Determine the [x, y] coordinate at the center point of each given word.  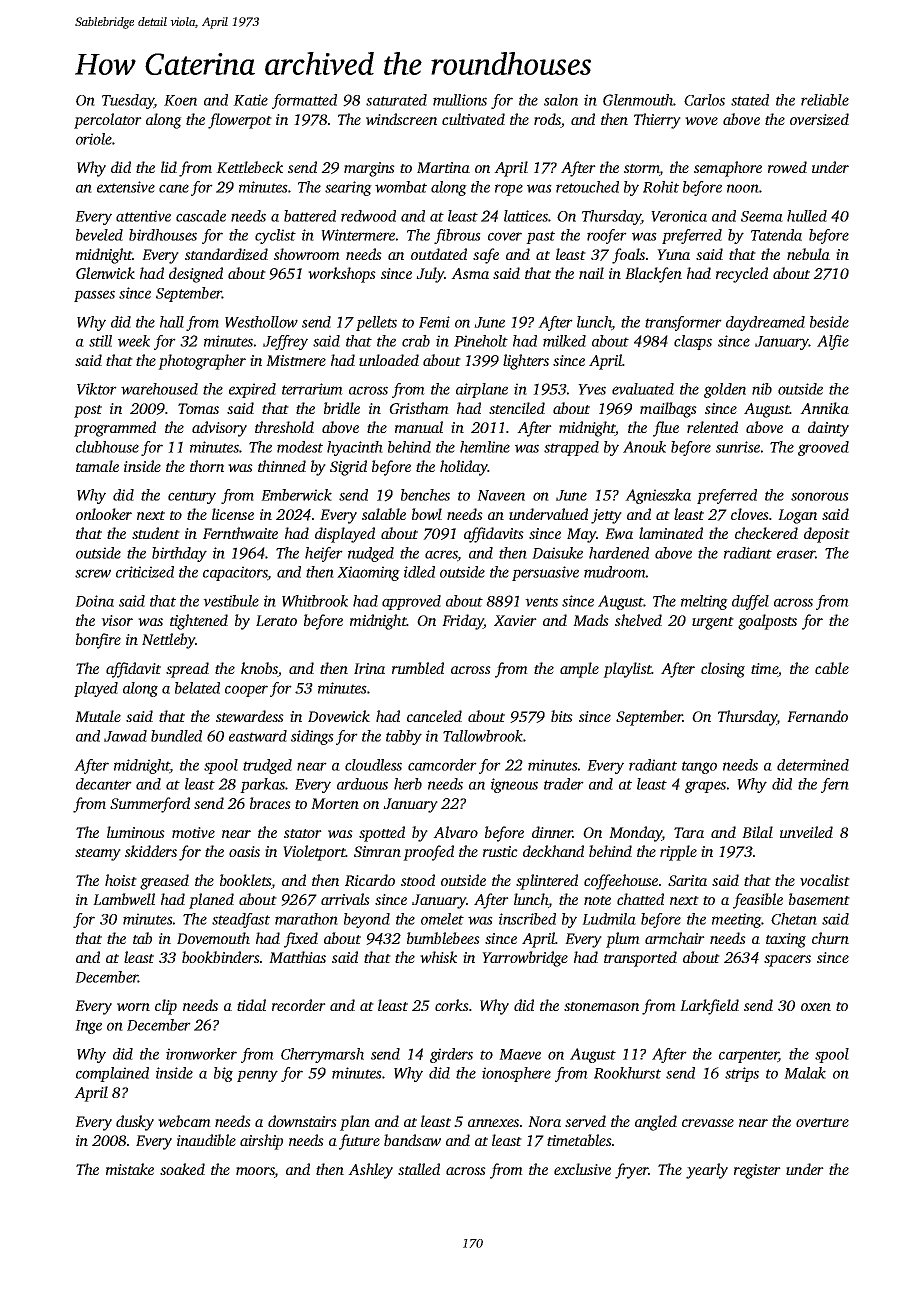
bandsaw [412, 1140]
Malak [805, 1073]
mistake [130, 1169]
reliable [825, 100]
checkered [766, 533]
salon [561, 100]
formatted [304, 101]
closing [723, 670]
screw [93, 573]
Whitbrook [315, 601]
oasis [244, 851]
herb [408, 784]
